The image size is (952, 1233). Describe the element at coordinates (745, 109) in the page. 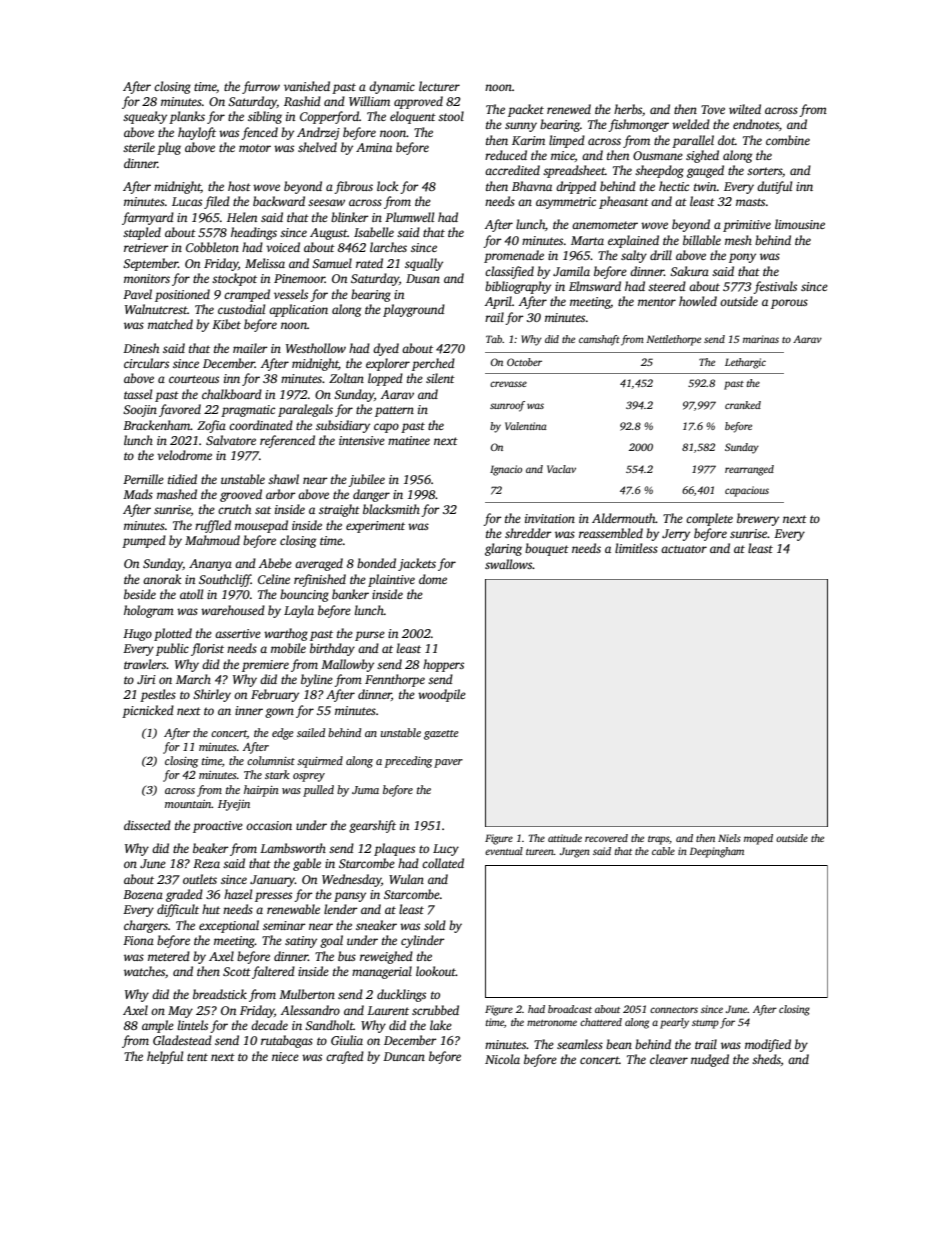

I see `wilted` at that location.
